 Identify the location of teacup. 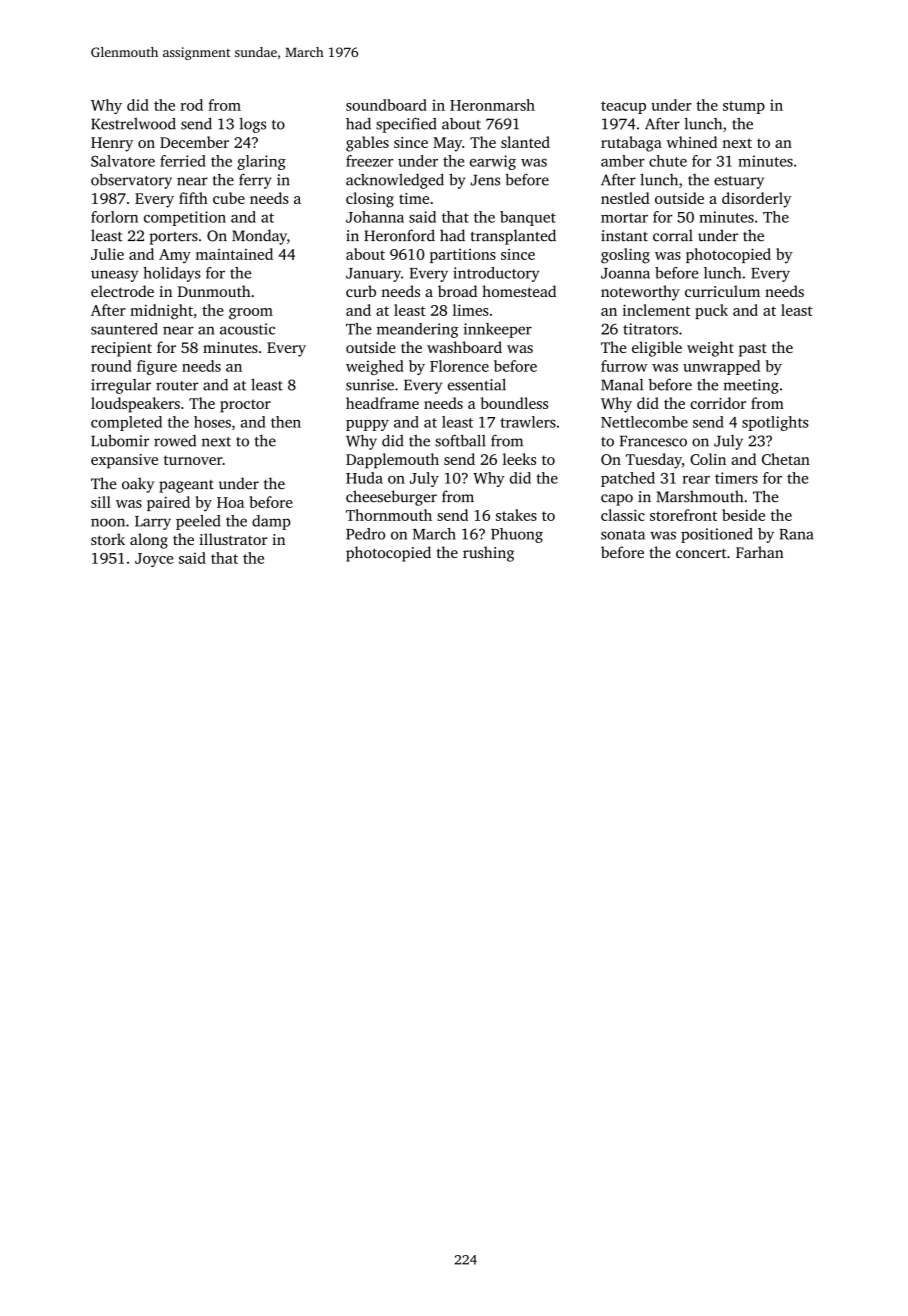
(623, 107).
